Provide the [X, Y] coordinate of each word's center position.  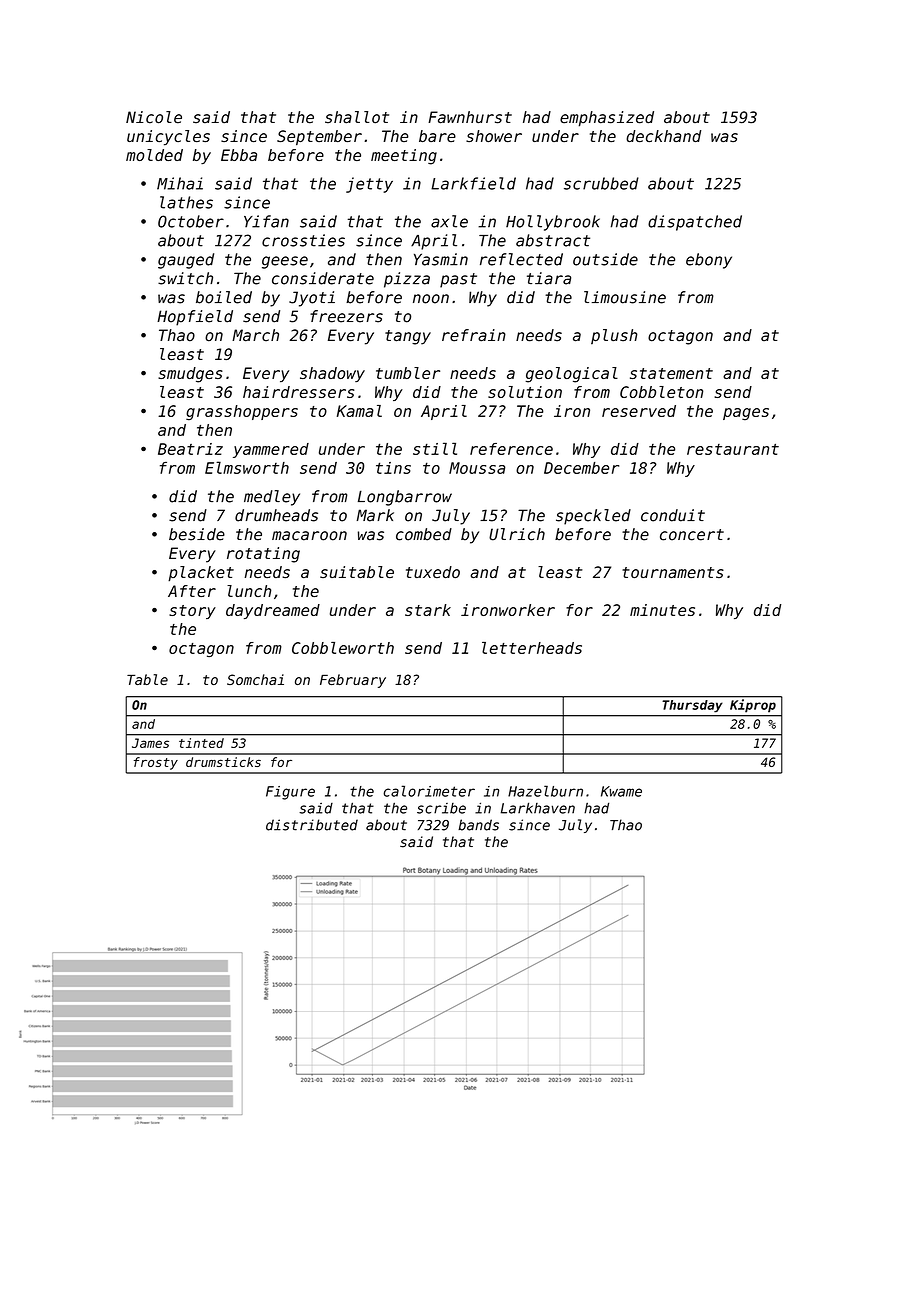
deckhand [663, 136]
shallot [357, 117]
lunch [249, 591]
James [150, 743]
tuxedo [433, 572]
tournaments [673, 572]
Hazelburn [545, 791]
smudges [190, 375]
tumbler [408, 373]
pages [746, 414]
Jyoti [312, 299]
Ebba [239, 155]
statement [671, 373]
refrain [474, 335]
